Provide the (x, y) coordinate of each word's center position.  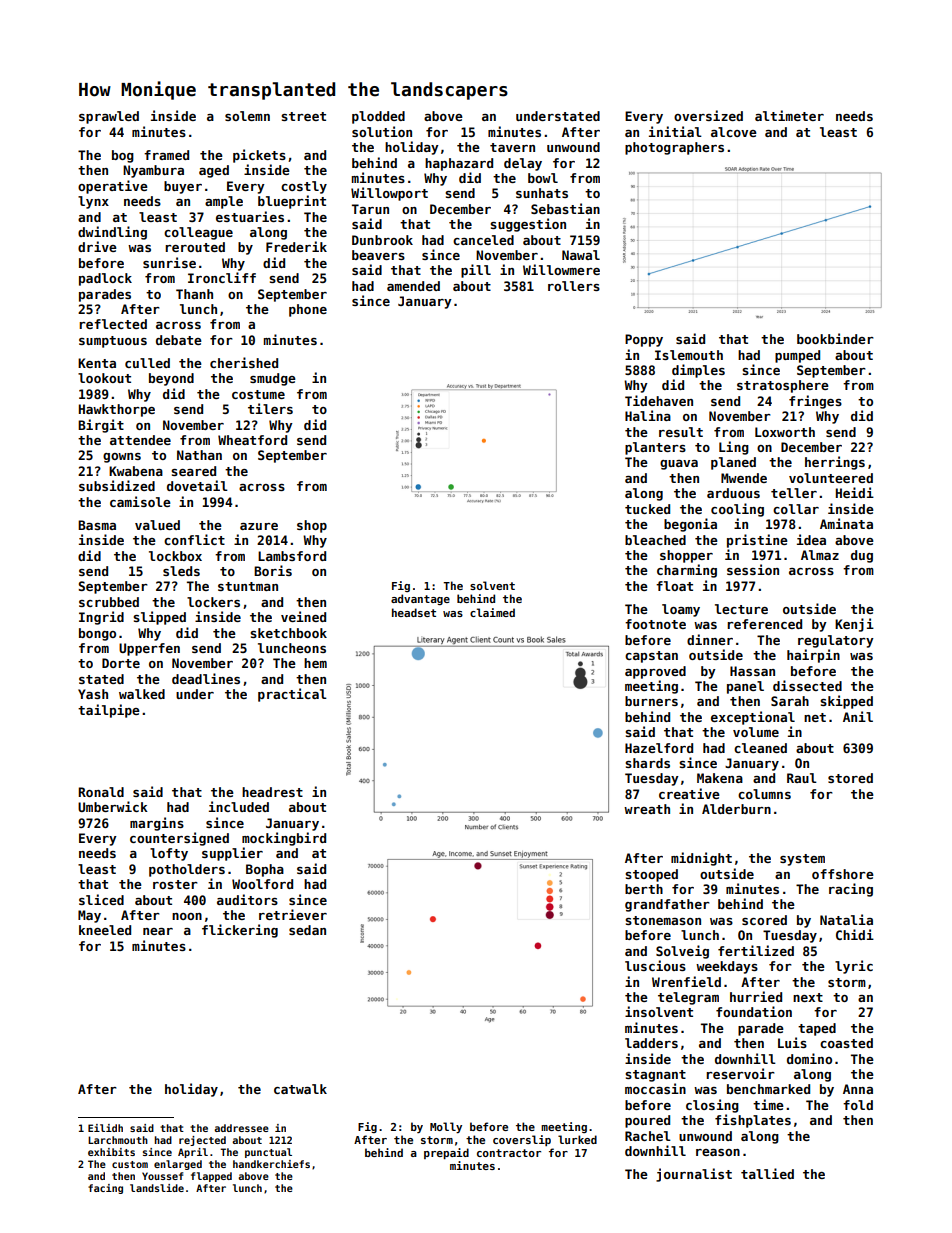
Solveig (682, 952)
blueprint (292, 202)
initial (675, 131)
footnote (655, 624)
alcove (734, 132)
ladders (651, 1043)
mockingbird (284, 839)
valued (157, 525)
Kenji (854, 625)
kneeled (105, 930)
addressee (241, 1128)
